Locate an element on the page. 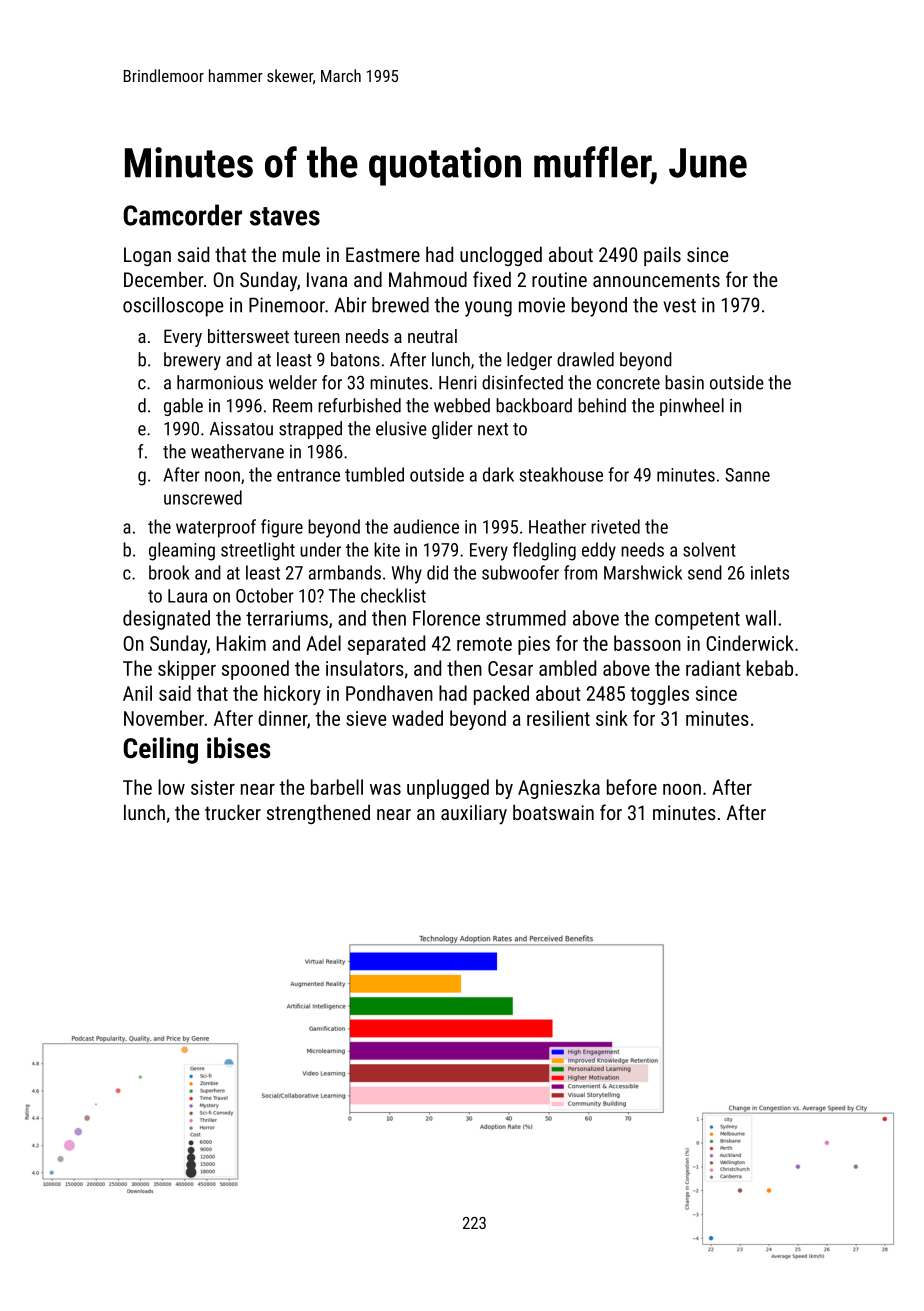 The height and width of the document is (1311, 924). neutral is located at coordinates (432, 336).
